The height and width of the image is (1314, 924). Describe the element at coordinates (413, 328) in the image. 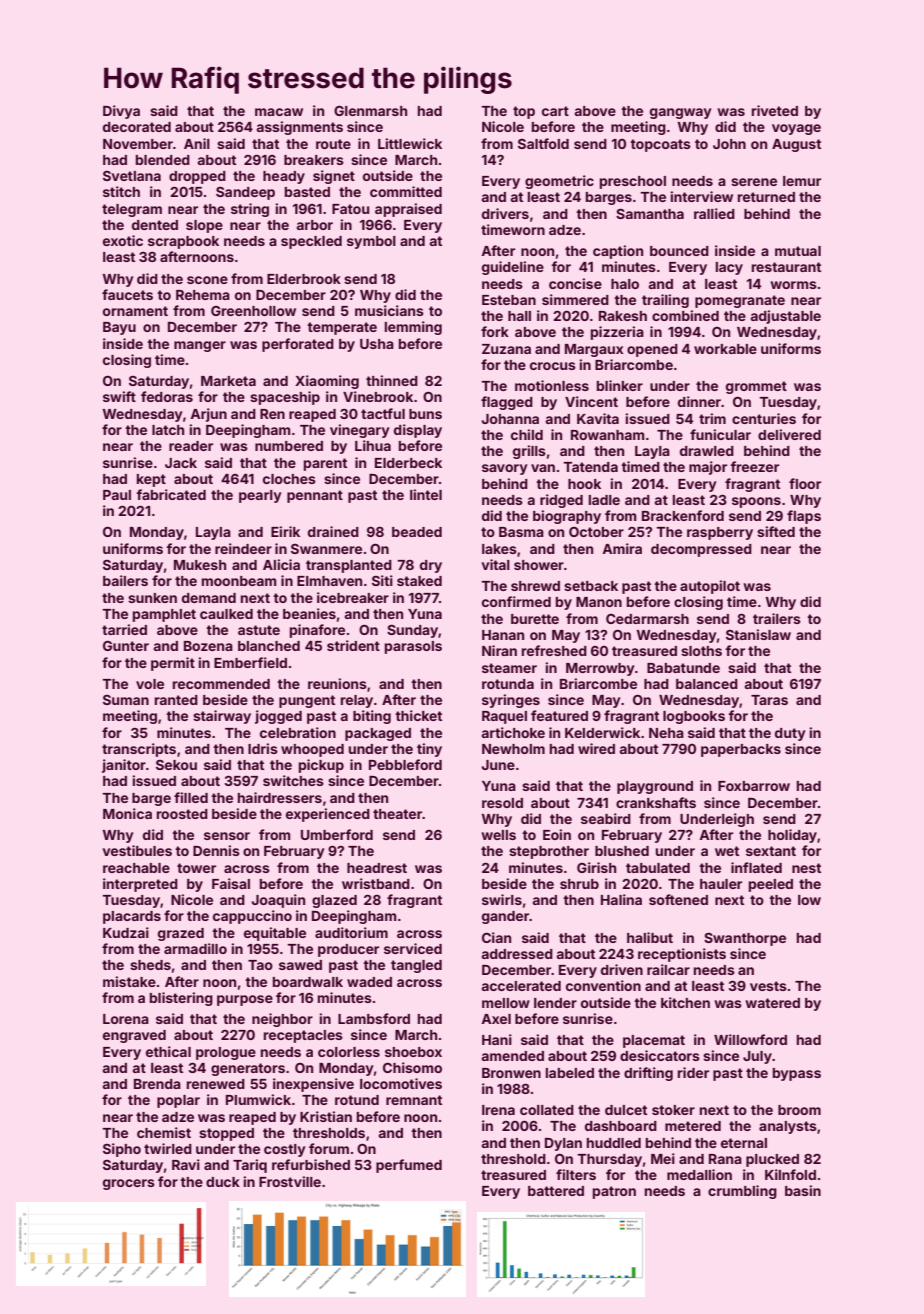

I see `lemming` at that location.
